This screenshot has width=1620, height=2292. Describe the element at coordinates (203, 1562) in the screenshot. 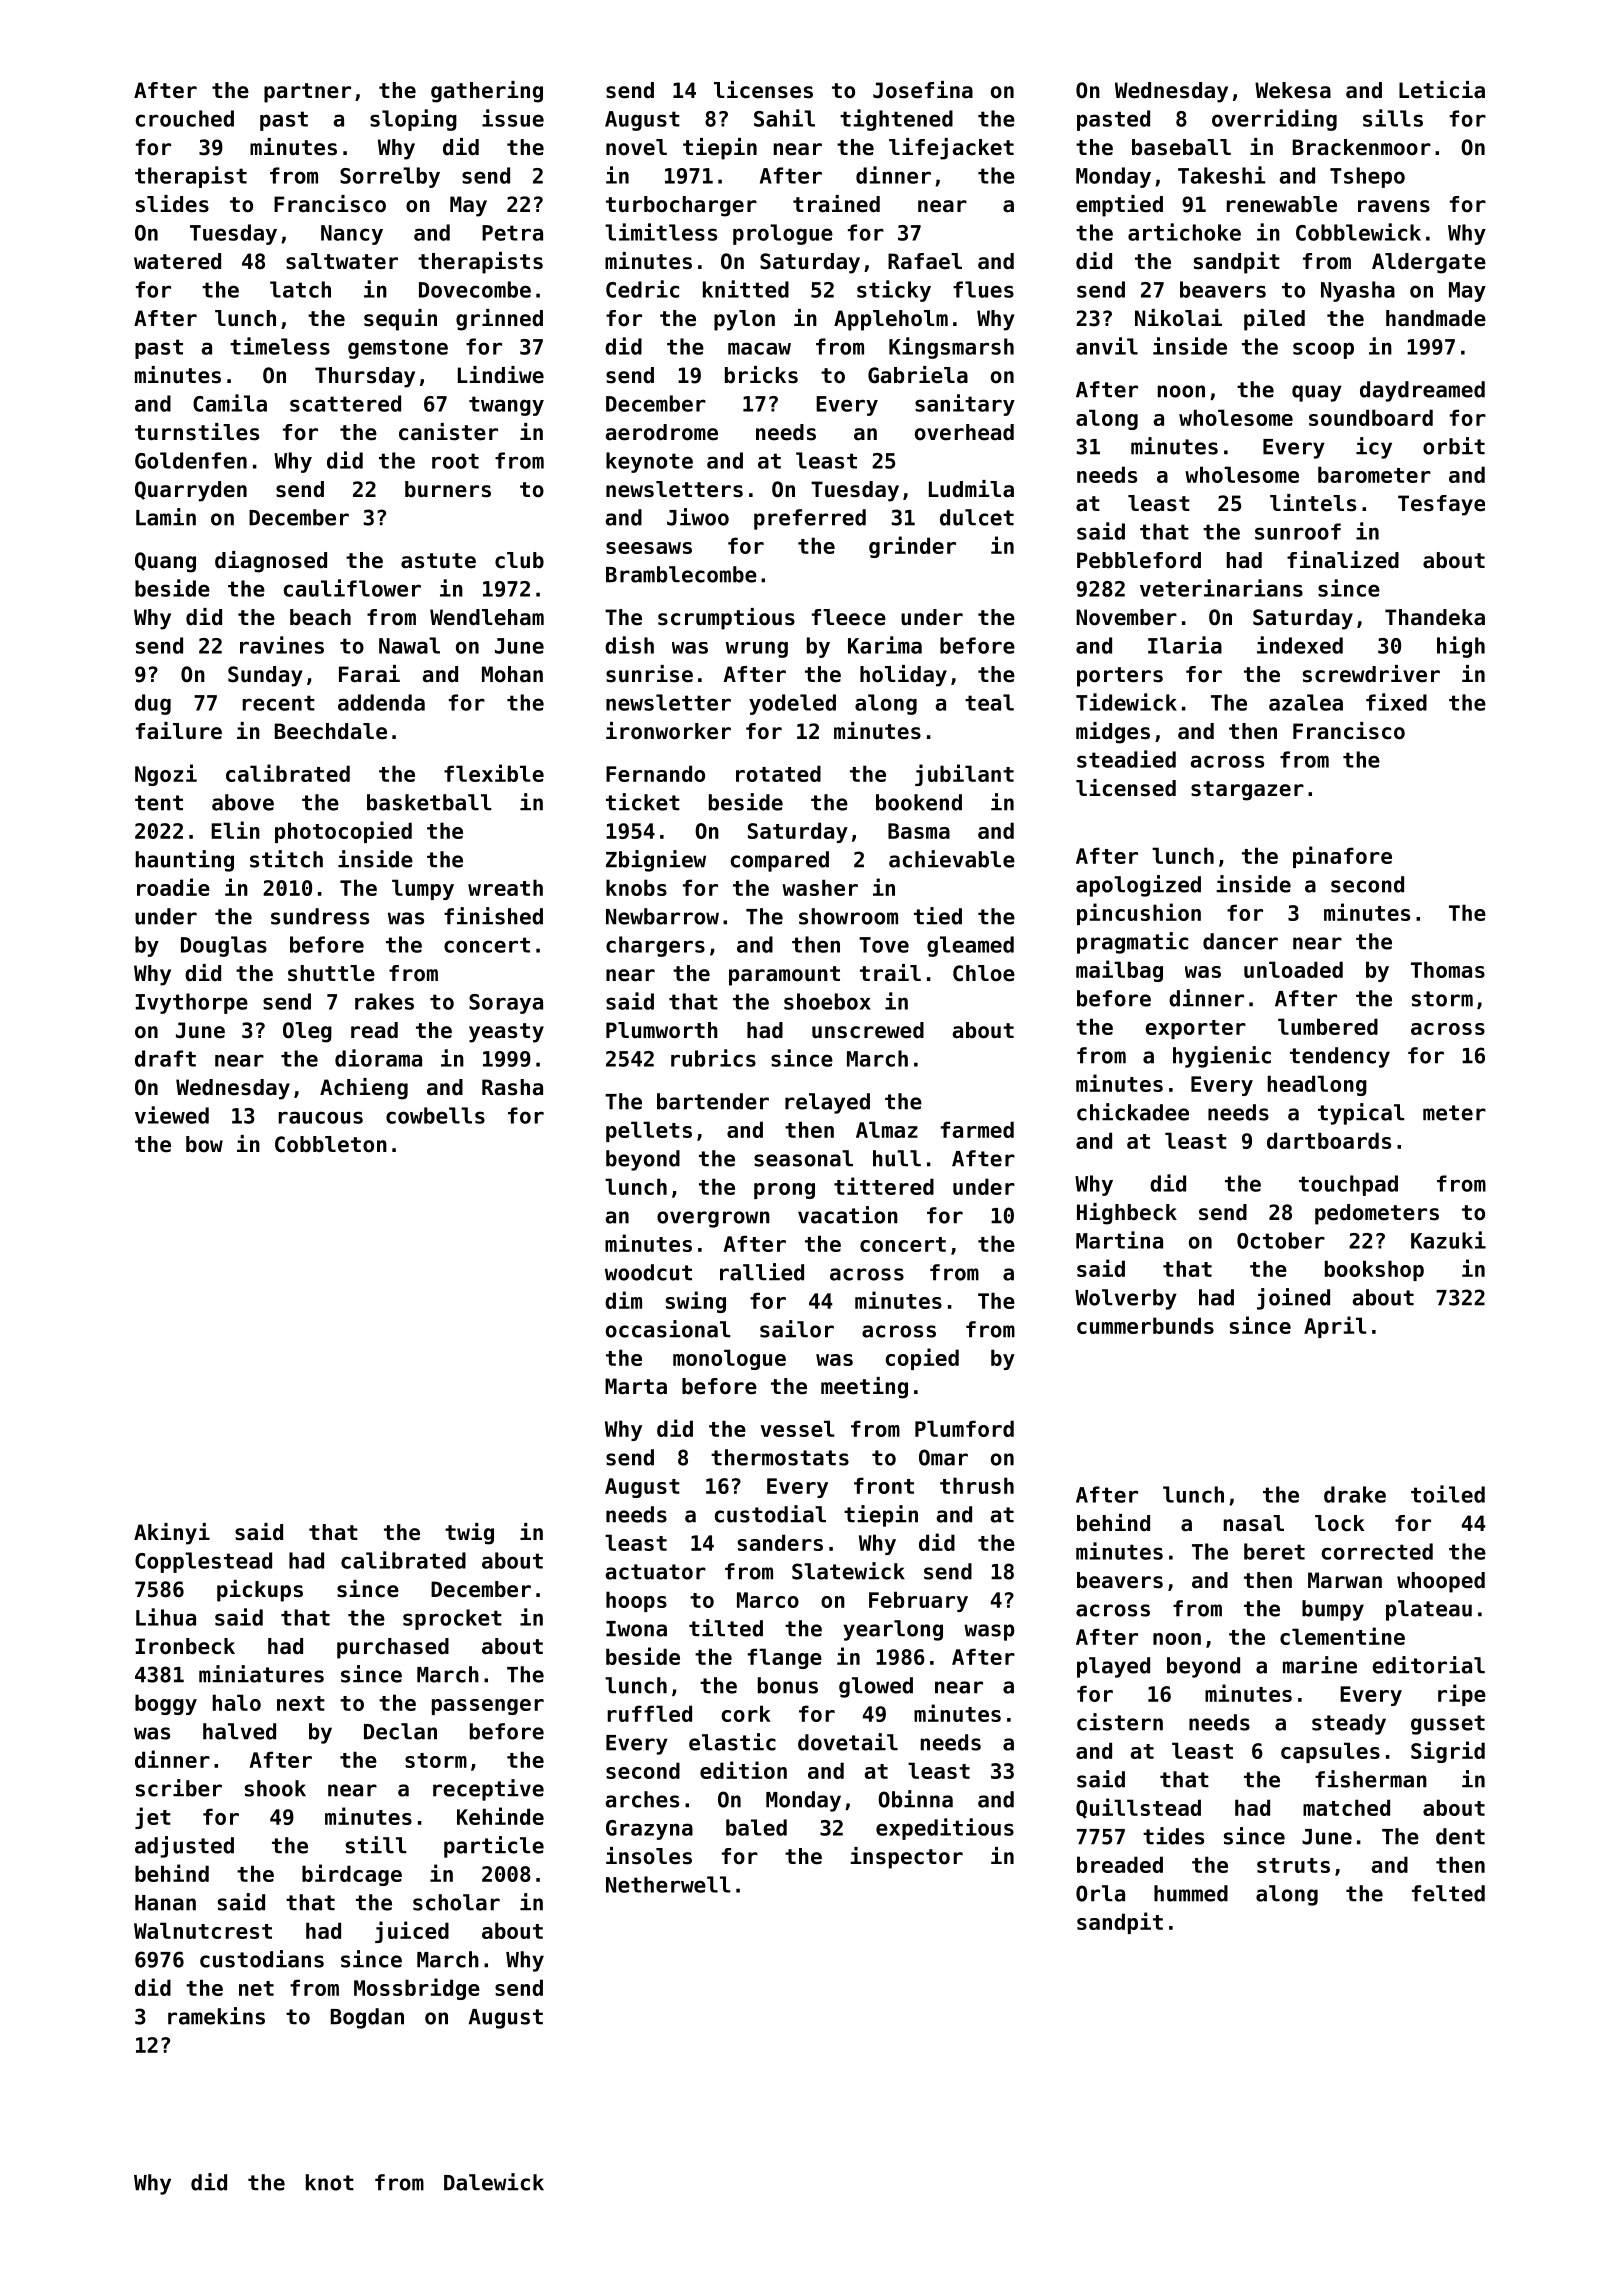

I see `Copplestead` at that location.
